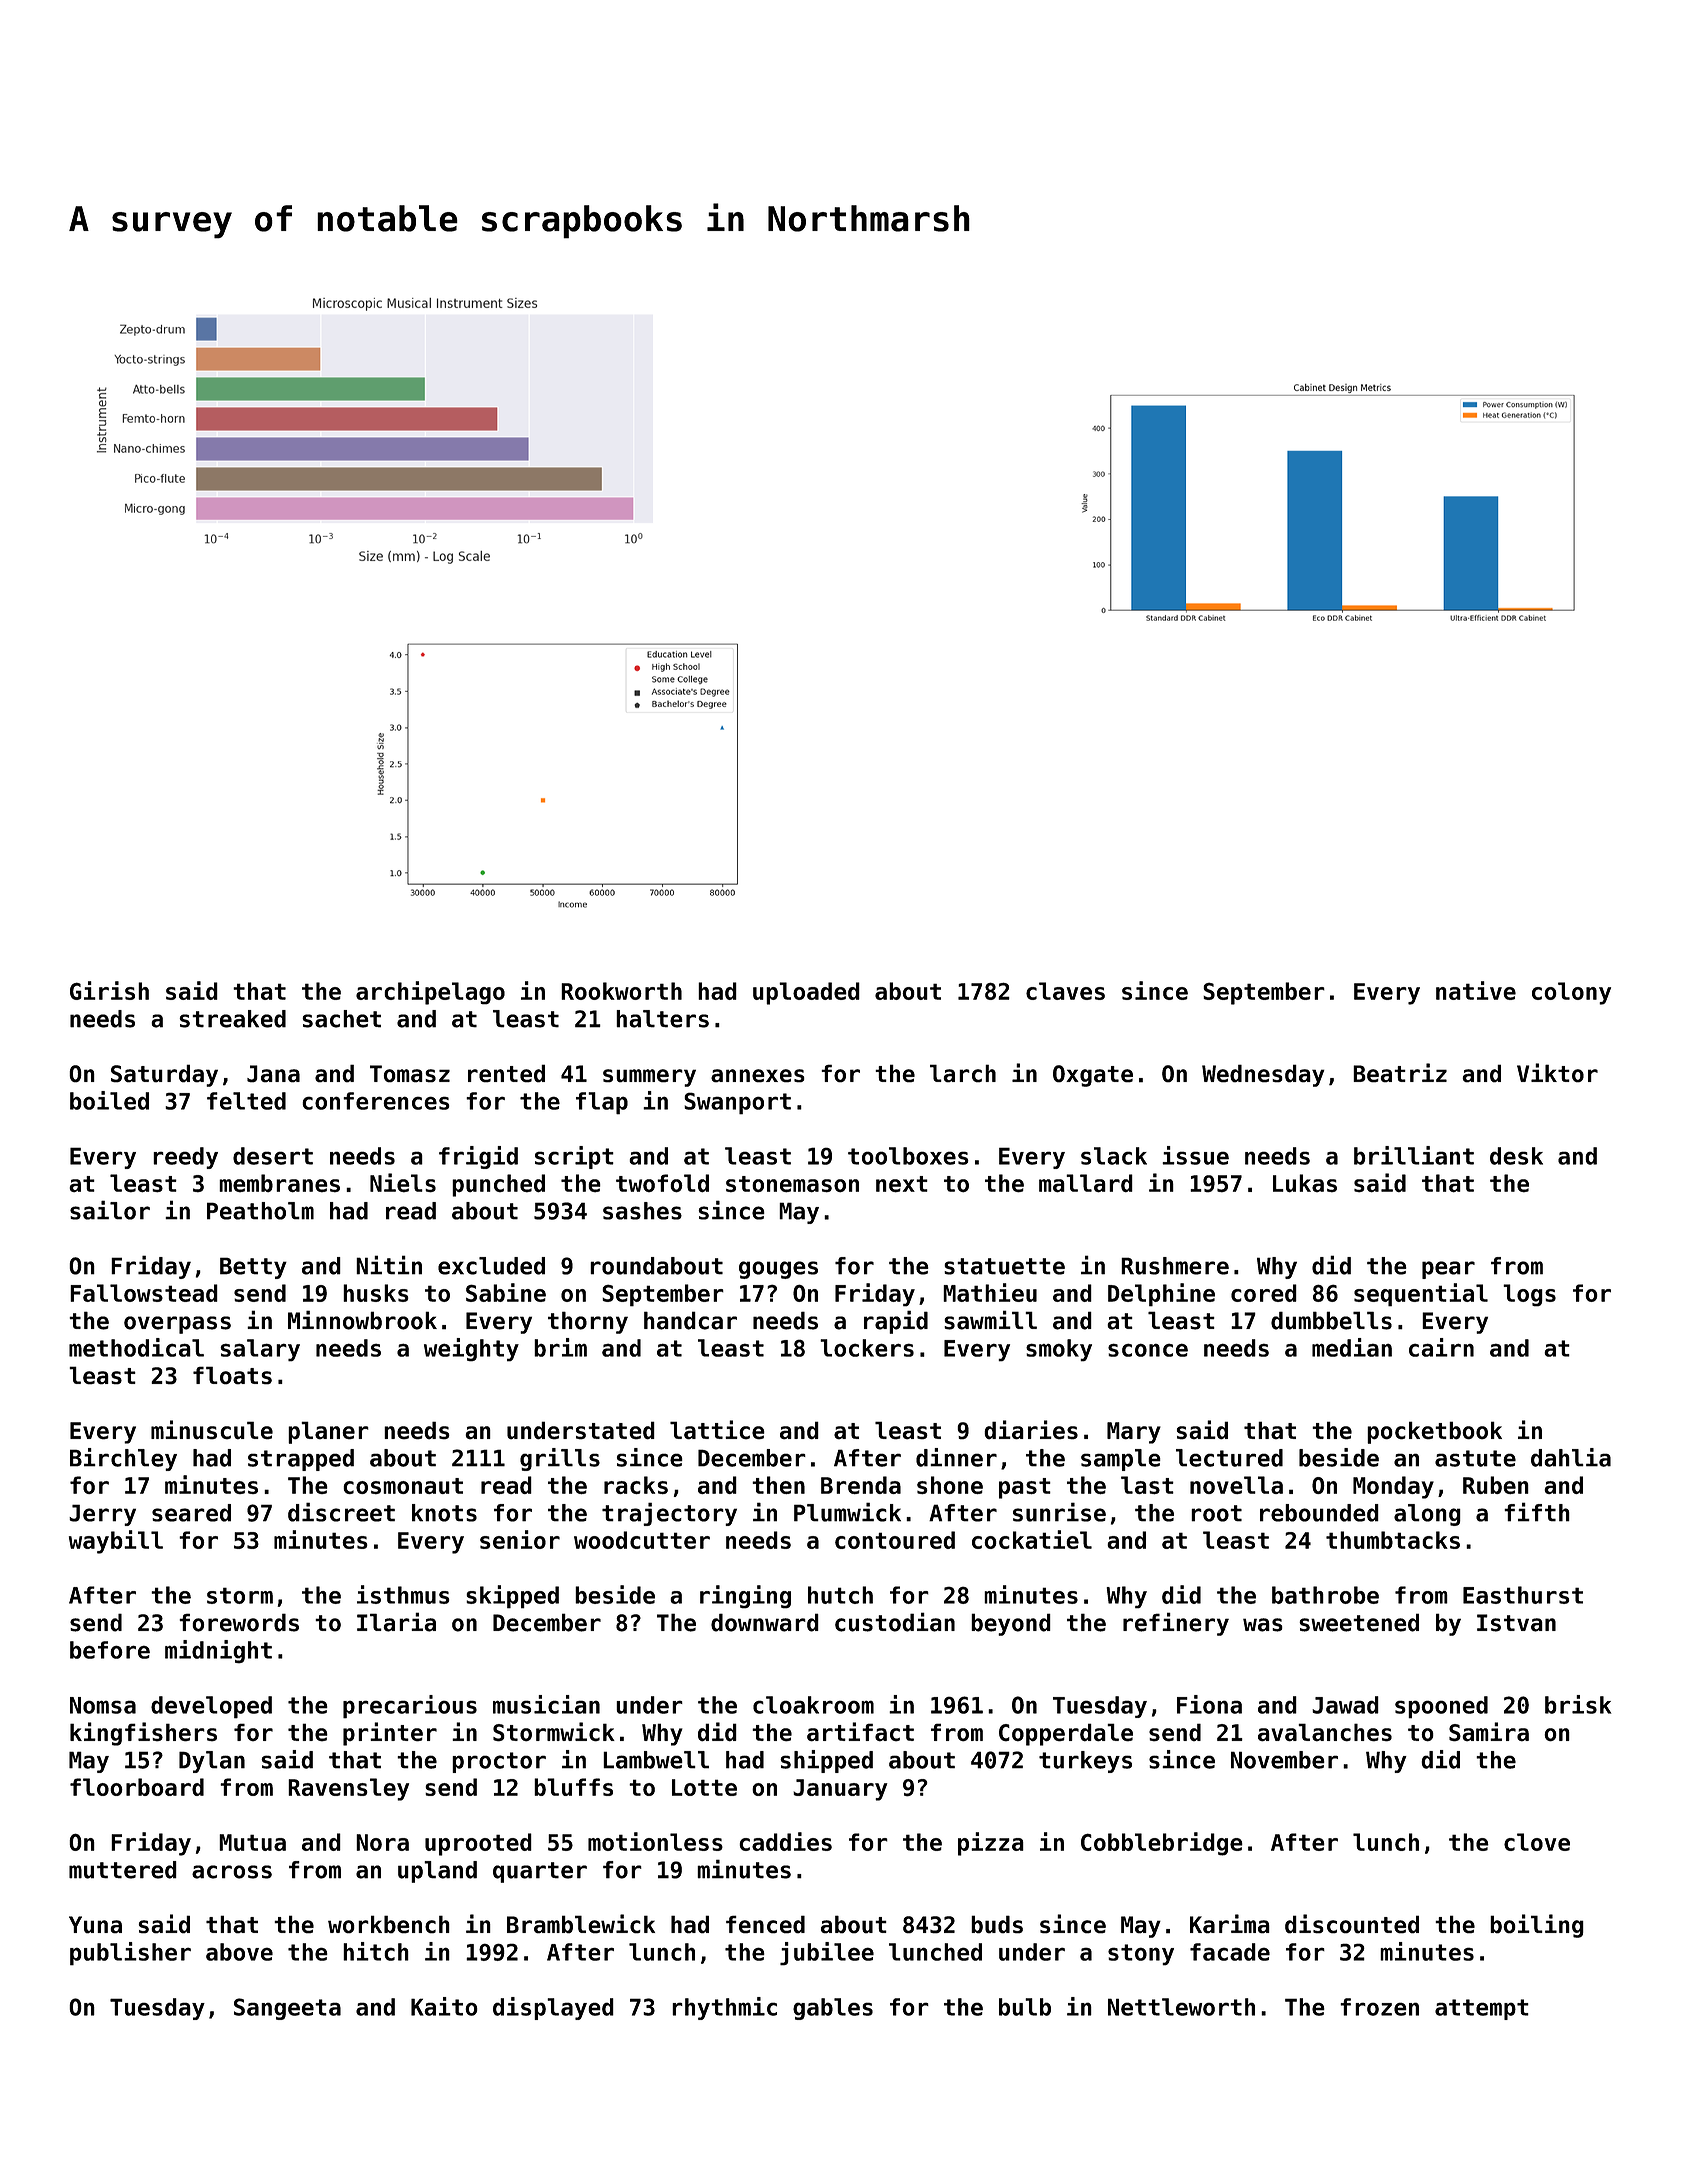 The height and width of the screenshot is (2178, 1683). What do you see at coordinates (860, 1732) in the screenshot?
I see `artifact` at bounding box center [860, 1732].
